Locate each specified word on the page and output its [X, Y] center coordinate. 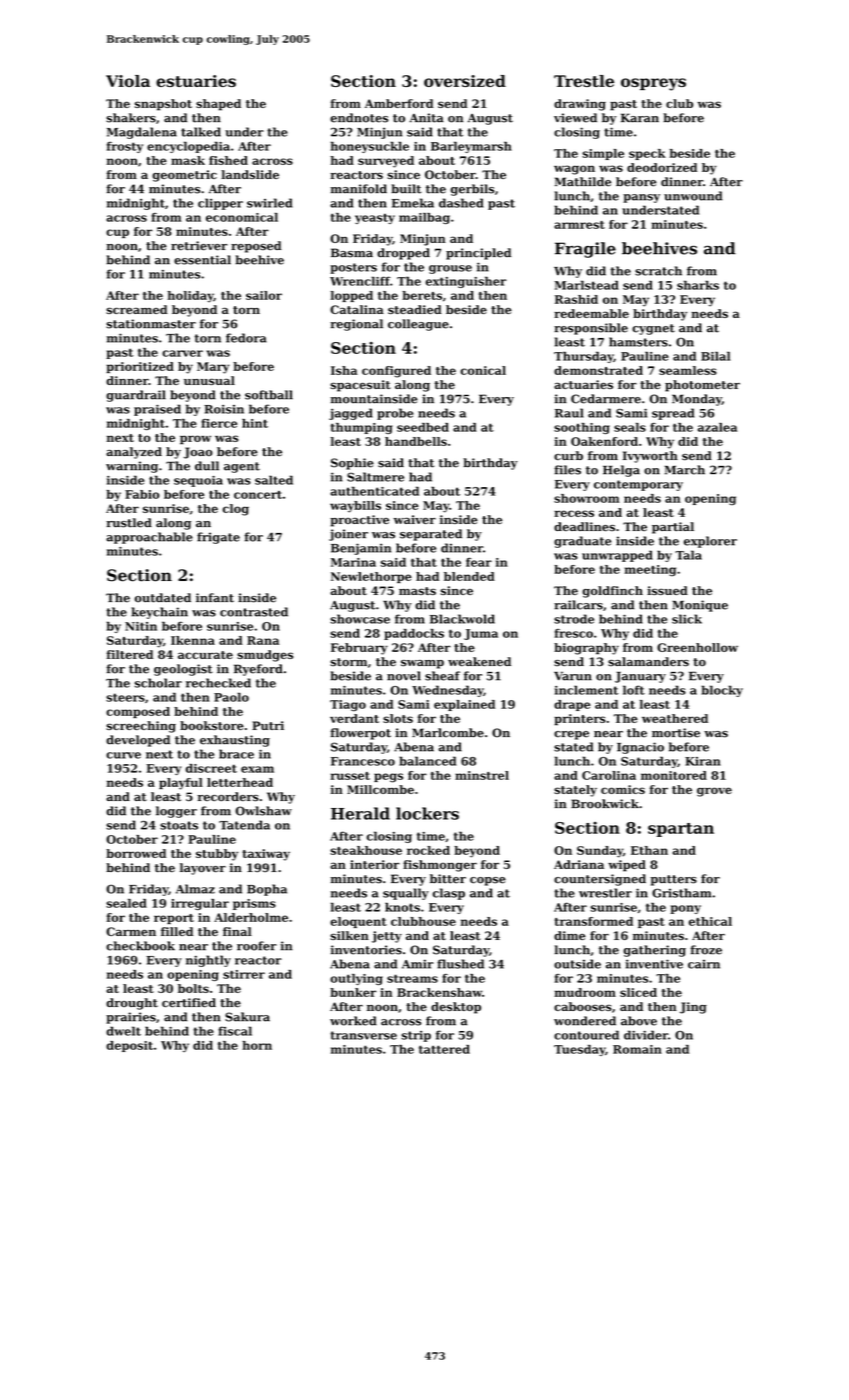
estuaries [196, 81]
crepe [571, 735]
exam [257, 769]
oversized [465, 81]
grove [714, 792]
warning [132, 467]
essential [202, 260]
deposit [129, 1046]
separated [431, 535]
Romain [637, 1049]
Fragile [585, 250]
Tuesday [579, 1050]
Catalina [357, 309]
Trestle [584, 81]
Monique [700, 606]
